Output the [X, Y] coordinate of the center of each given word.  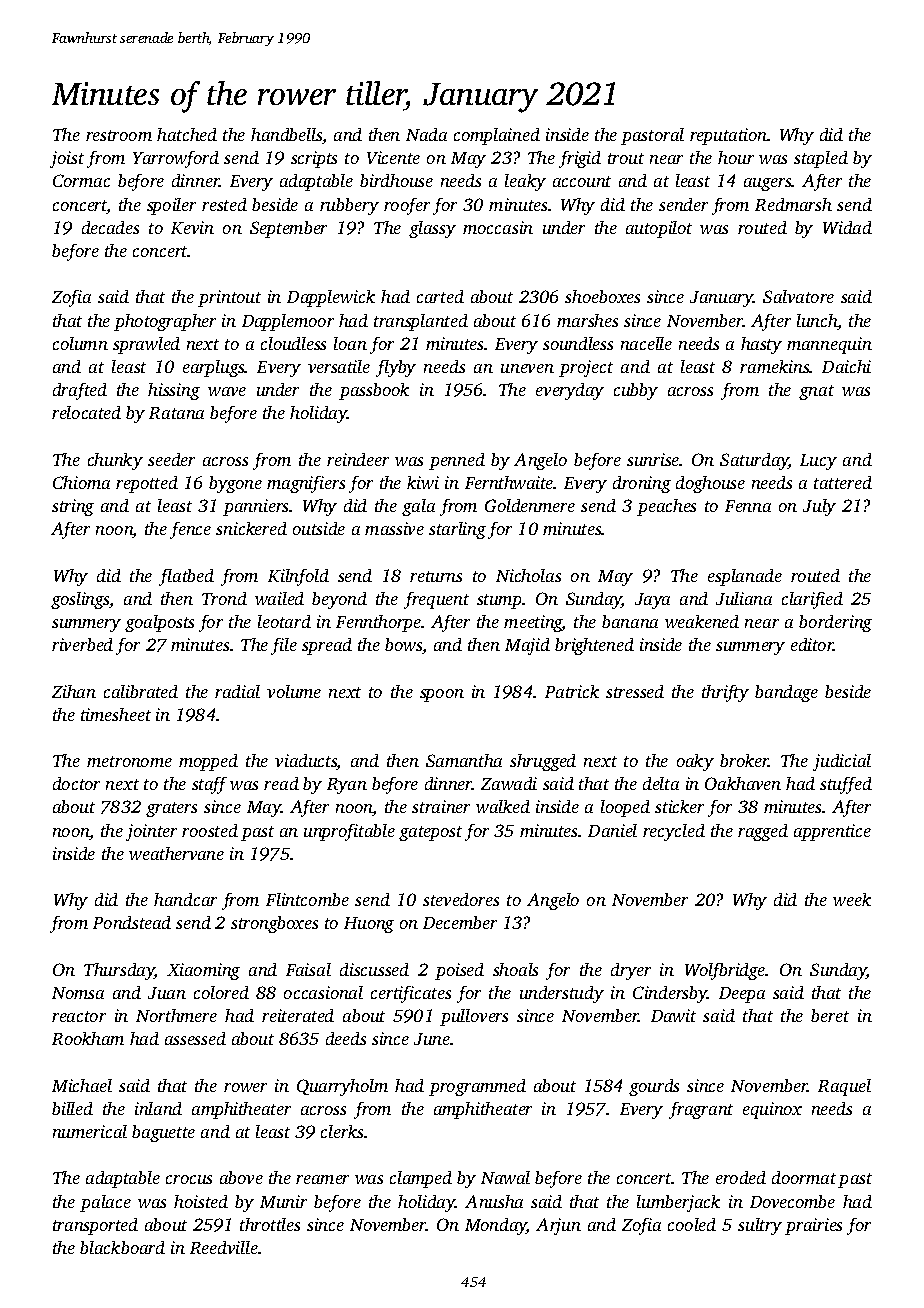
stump [499, 601]
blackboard [122, 1247]
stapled [821, 159]
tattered [843, 482]
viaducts [306, 762]
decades [110, 227]
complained [497, 136]
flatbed [186, 577]
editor [812, 644]
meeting [533, 623]
